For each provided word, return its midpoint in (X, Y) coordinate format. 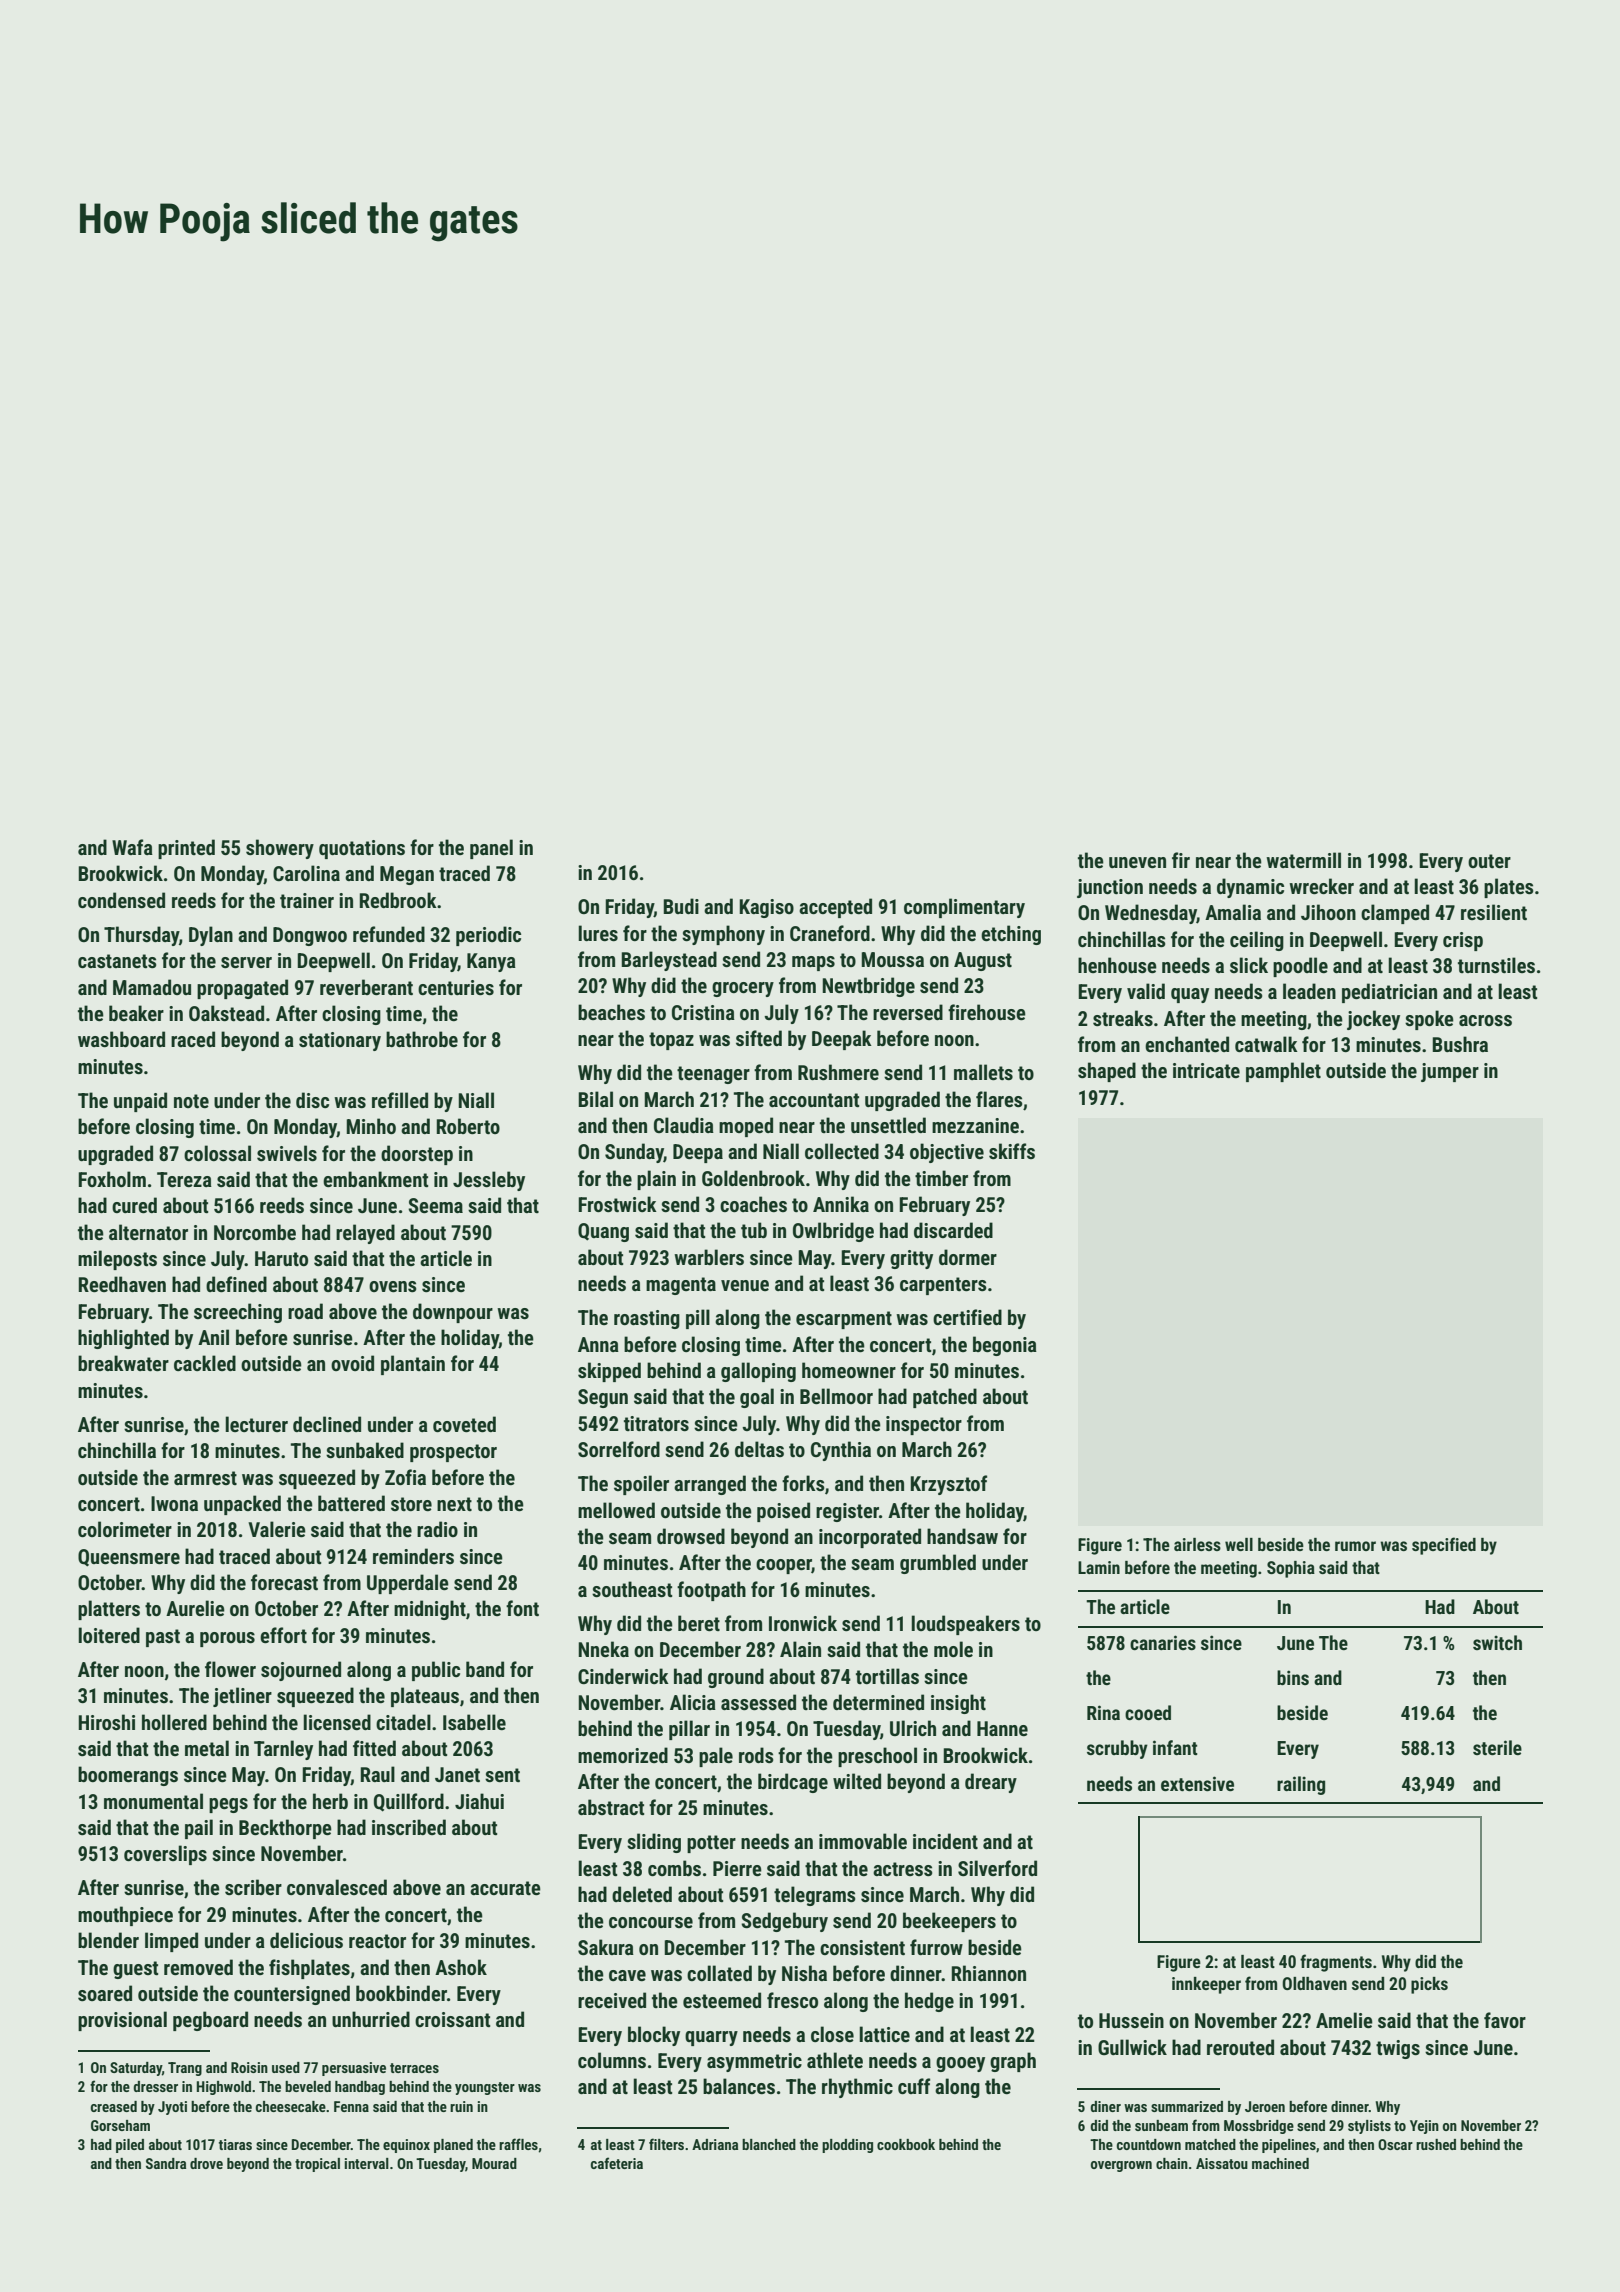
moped (746, 1127)
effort (283, 1635)
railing (1301, 1785)
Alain (800, 1649)
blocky (654, 2036)
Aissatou (1222, 2163)
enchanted (1187, 1044)
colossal (217, 1153)
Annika (841, 1204)
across (1485, 1020)
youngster (485, 2088)
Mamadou (152, 987)
